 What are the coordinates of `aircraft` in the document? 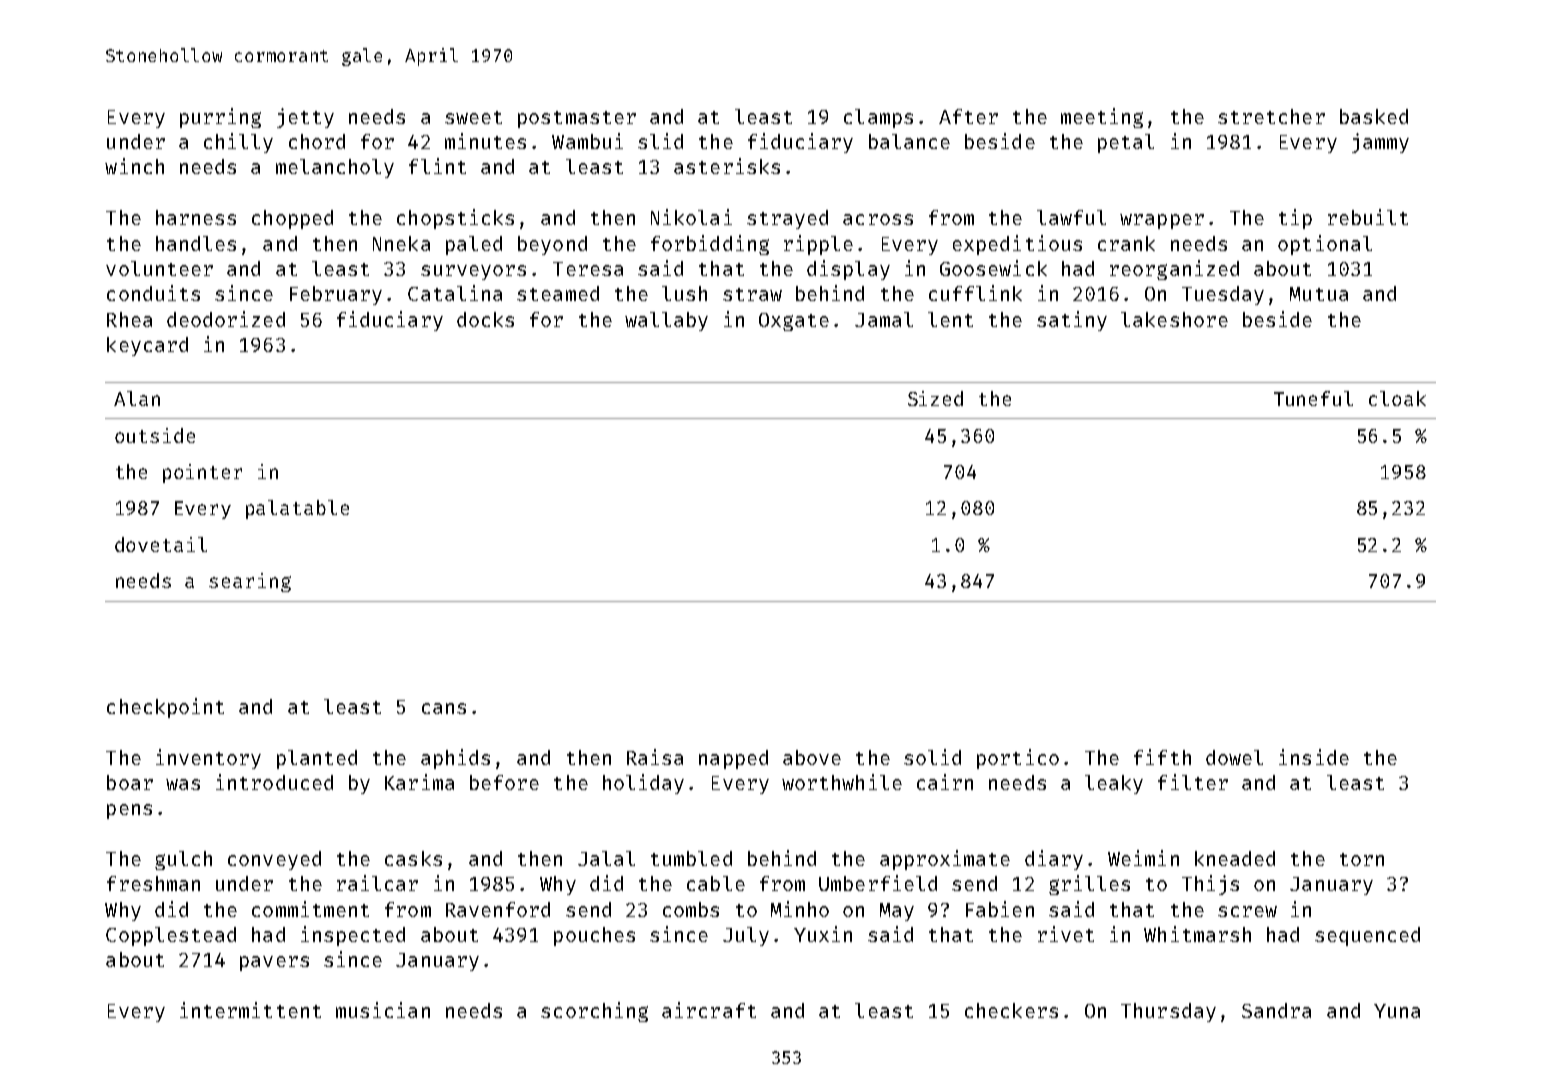 It's located at (709, 1010).
